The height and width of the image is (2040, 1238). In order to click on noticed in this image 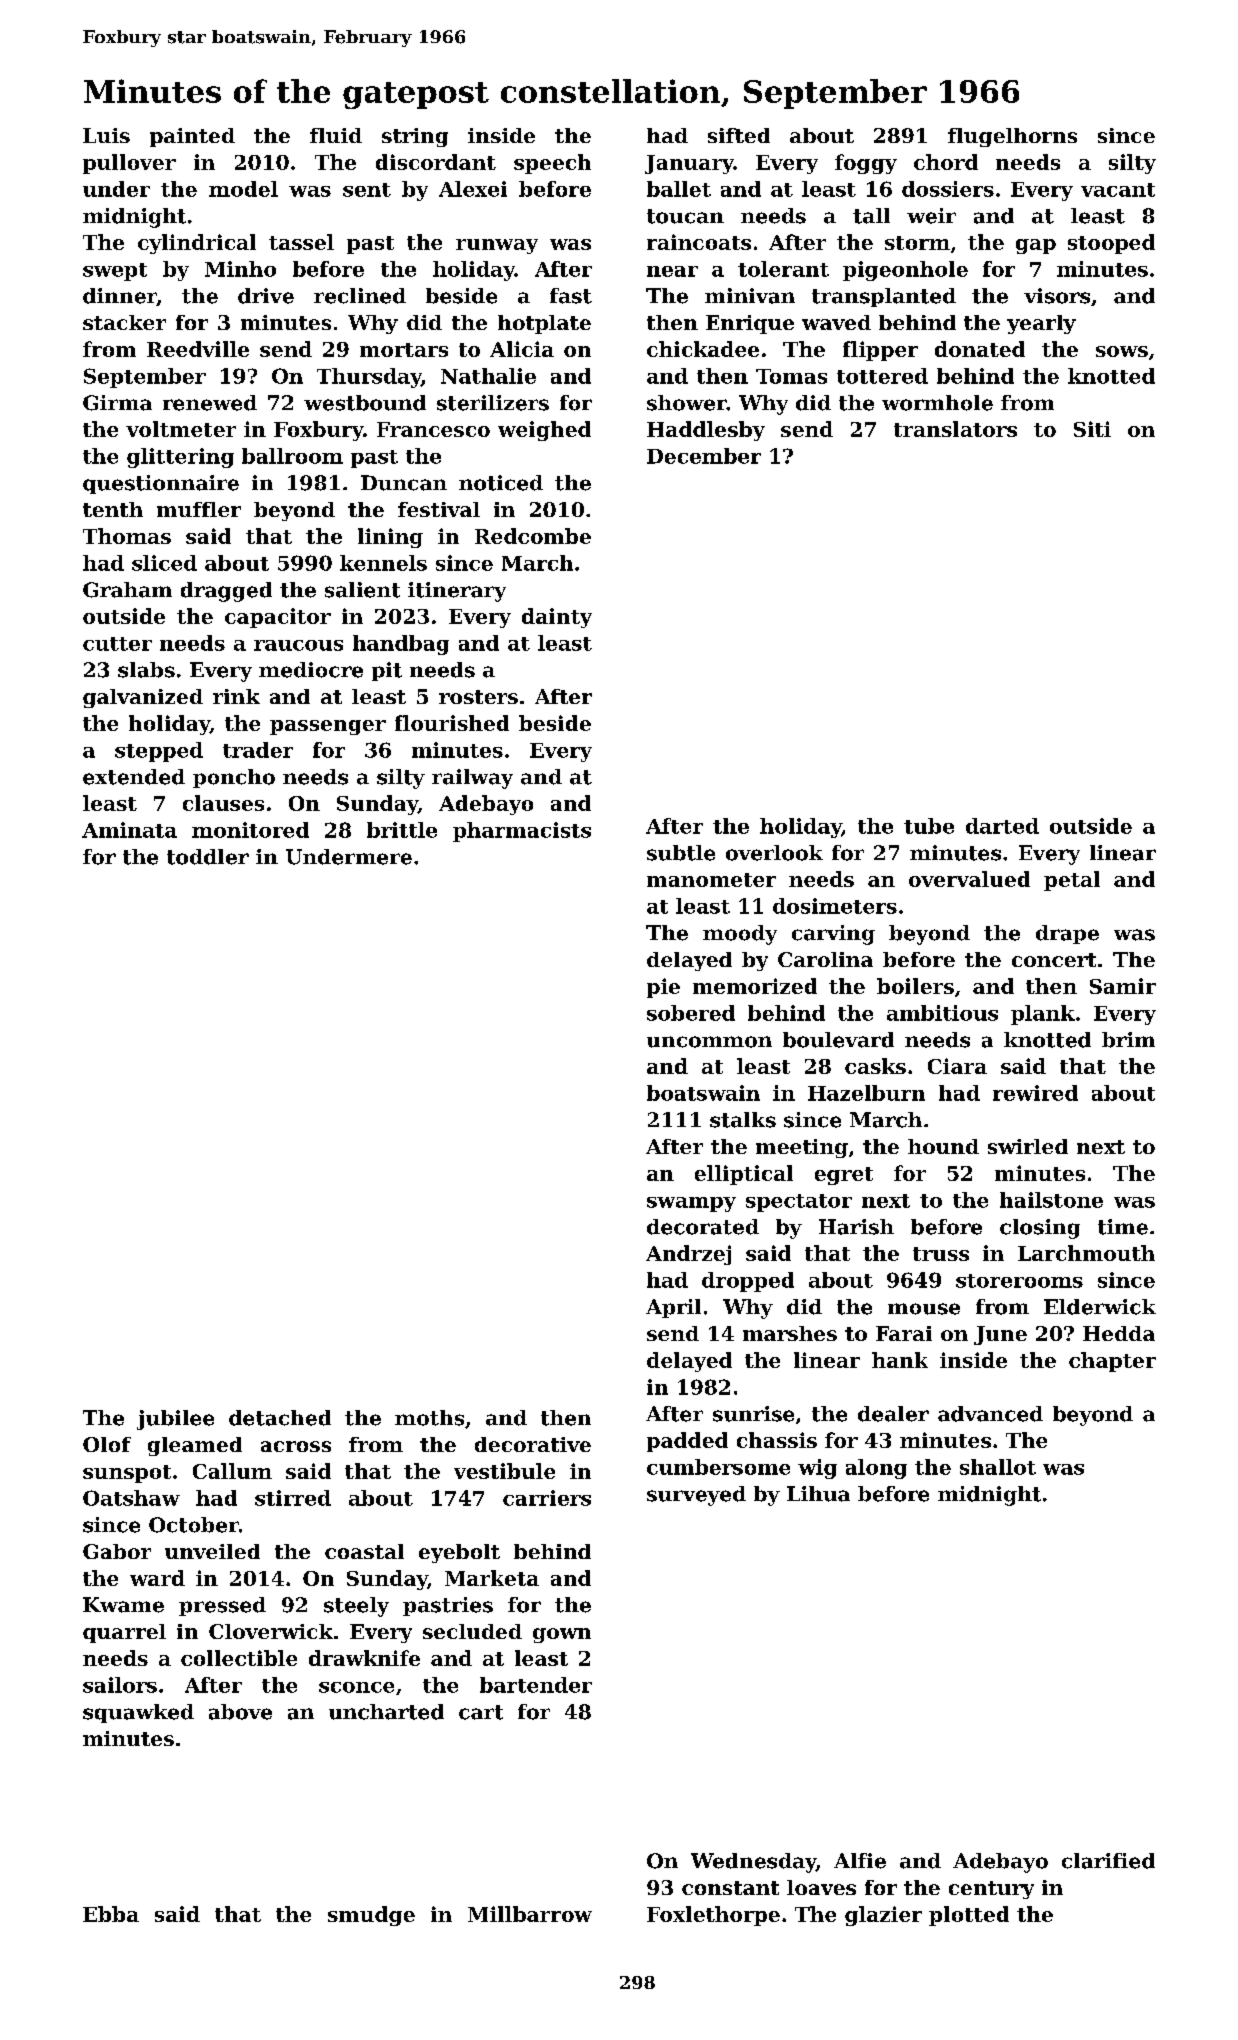, I will do `click(501, 483)`.
